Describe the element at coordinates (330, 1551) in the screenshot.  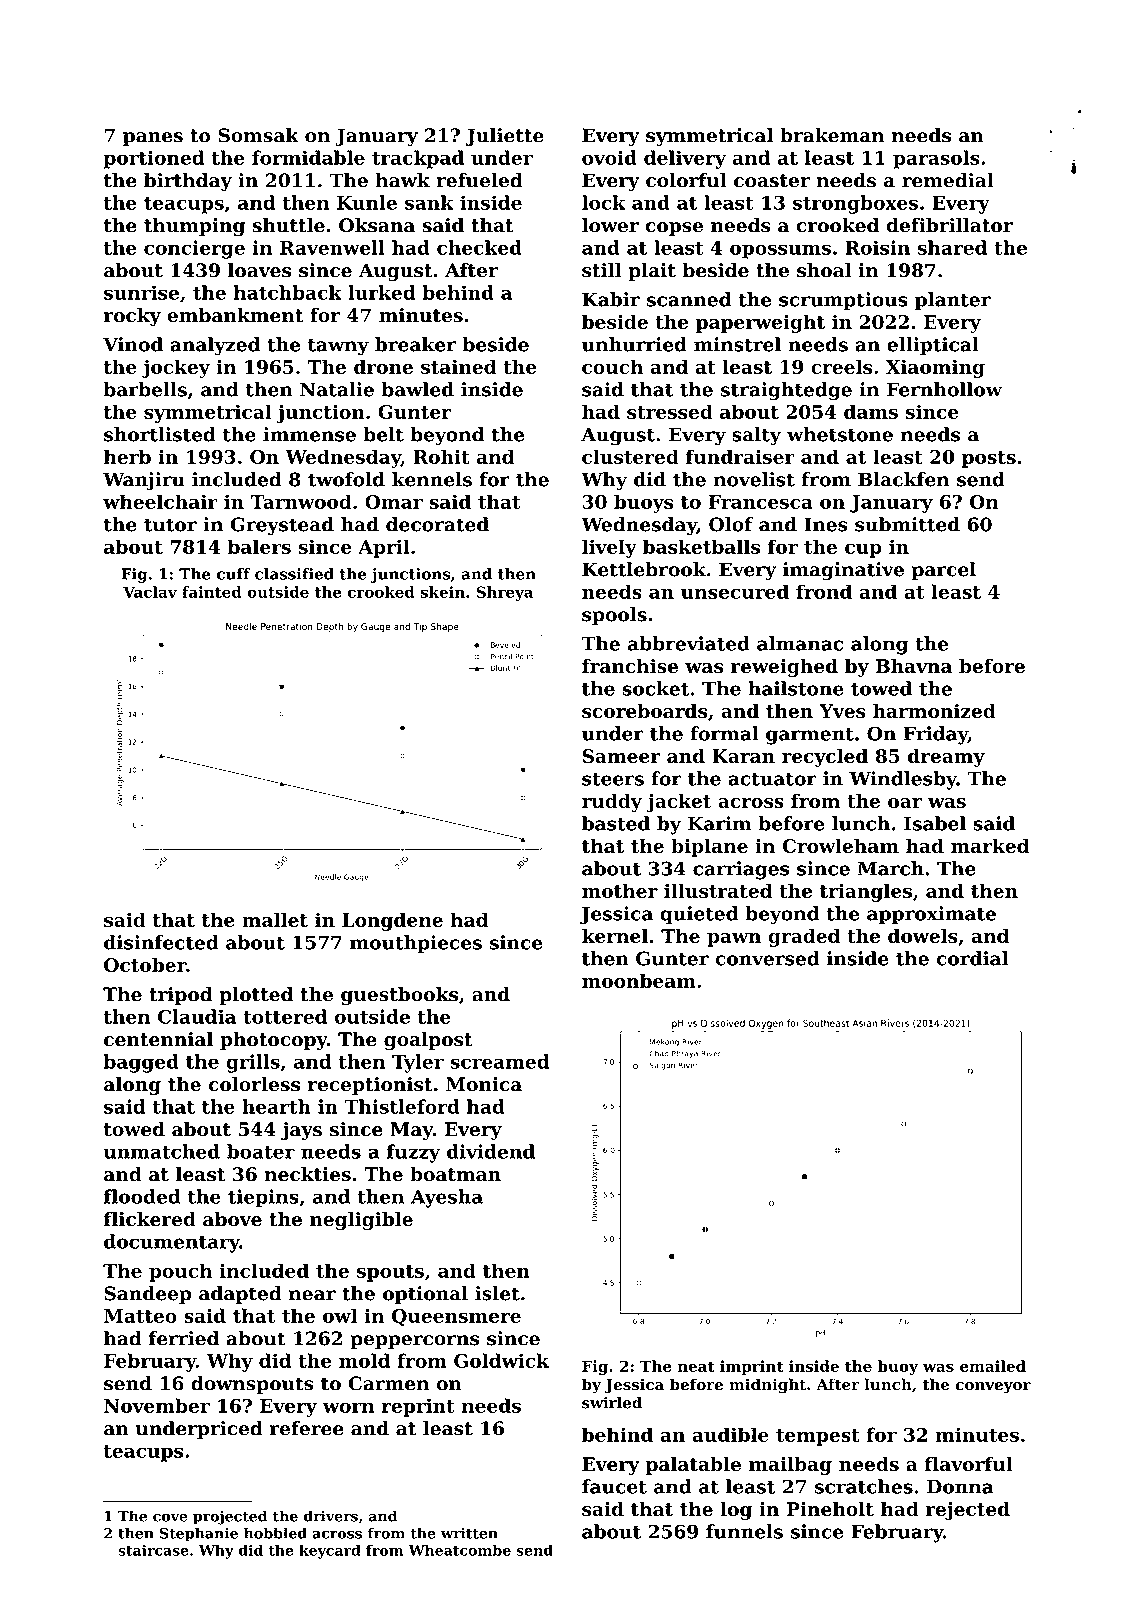
I see `keycard` at that location.
